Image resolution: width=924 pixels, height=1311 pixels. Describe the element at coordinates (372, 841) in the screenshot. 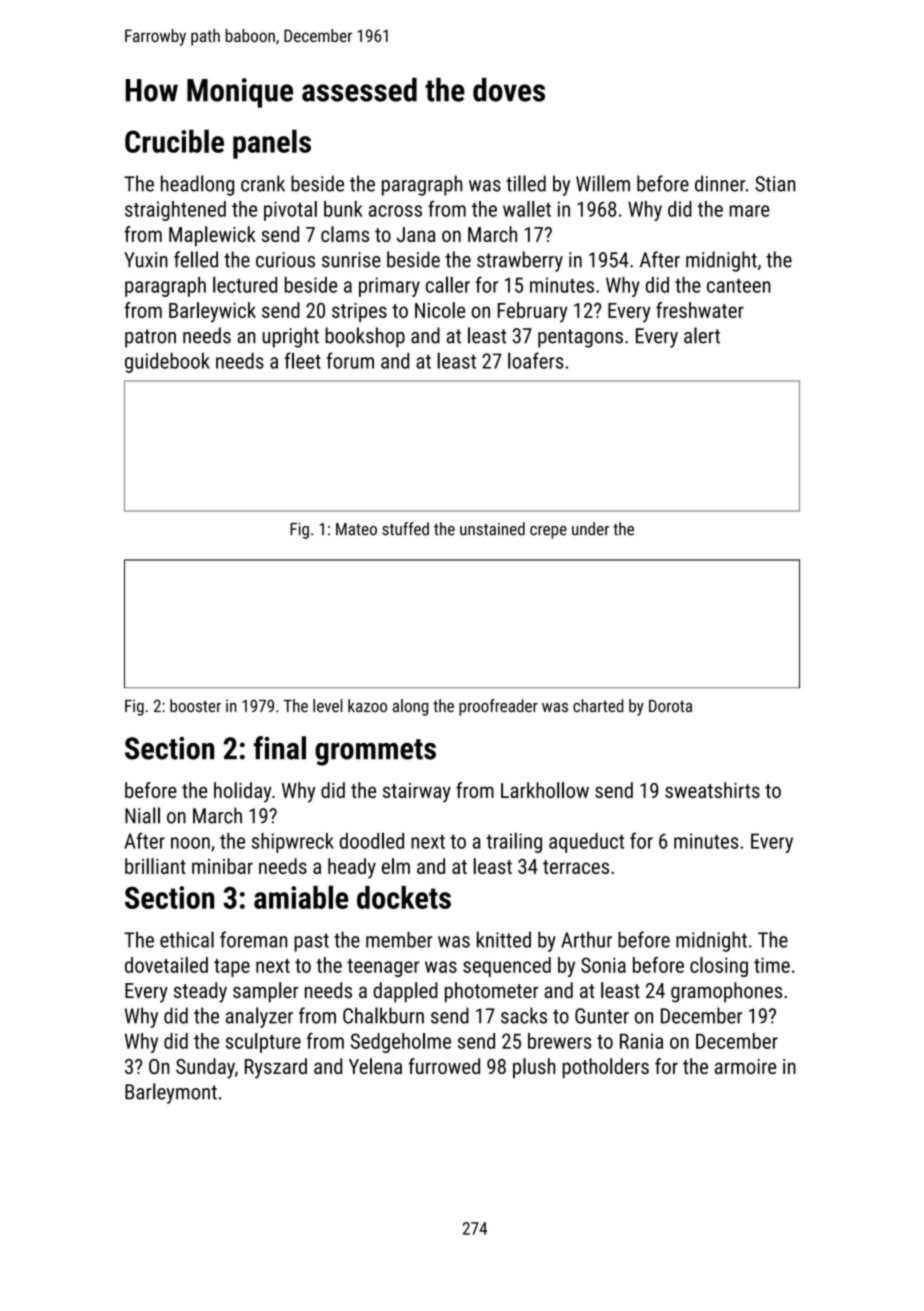

I see `doodled` at that location.
